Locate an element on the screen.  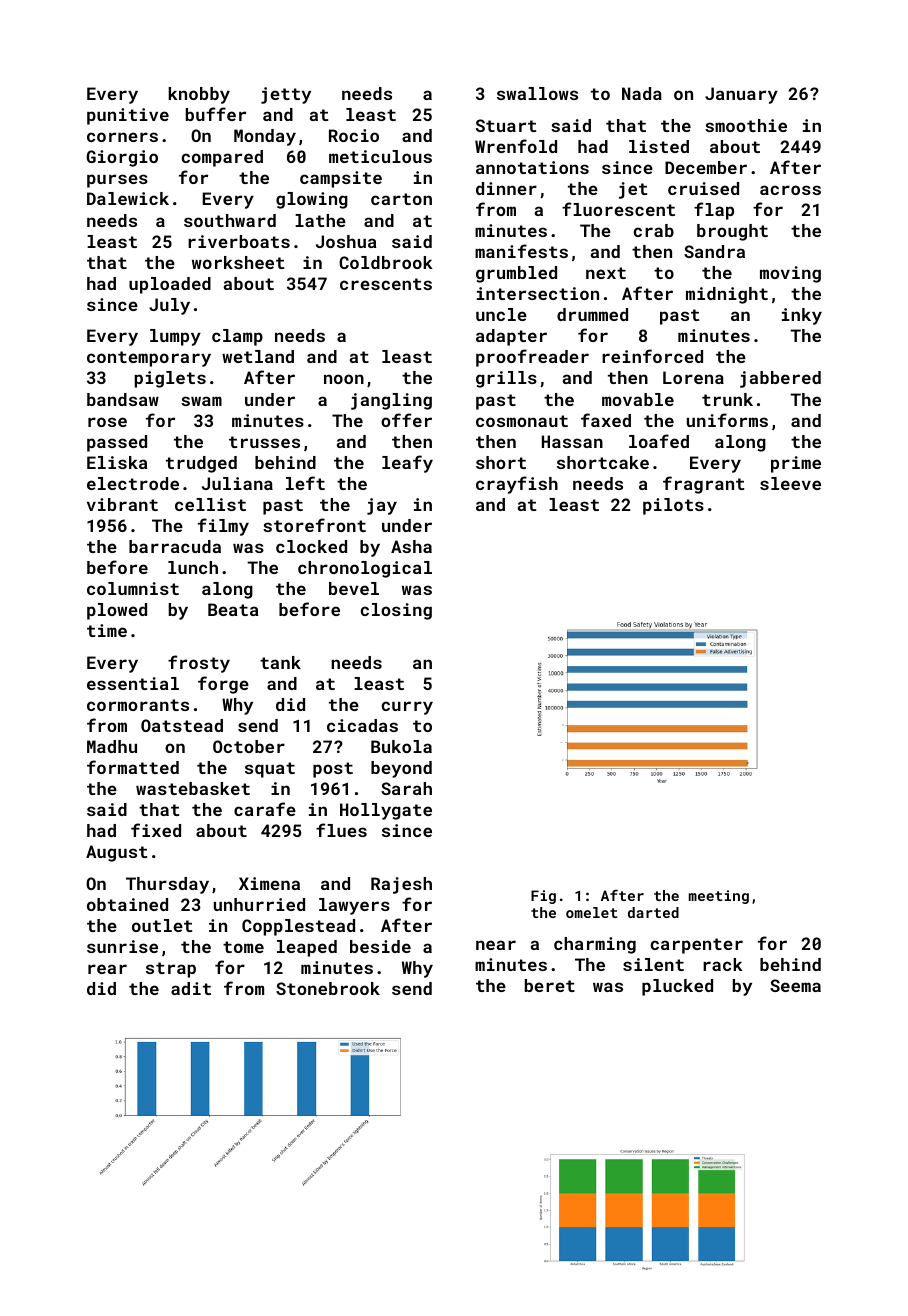
riverboats is located at coordinates (239, 241).
